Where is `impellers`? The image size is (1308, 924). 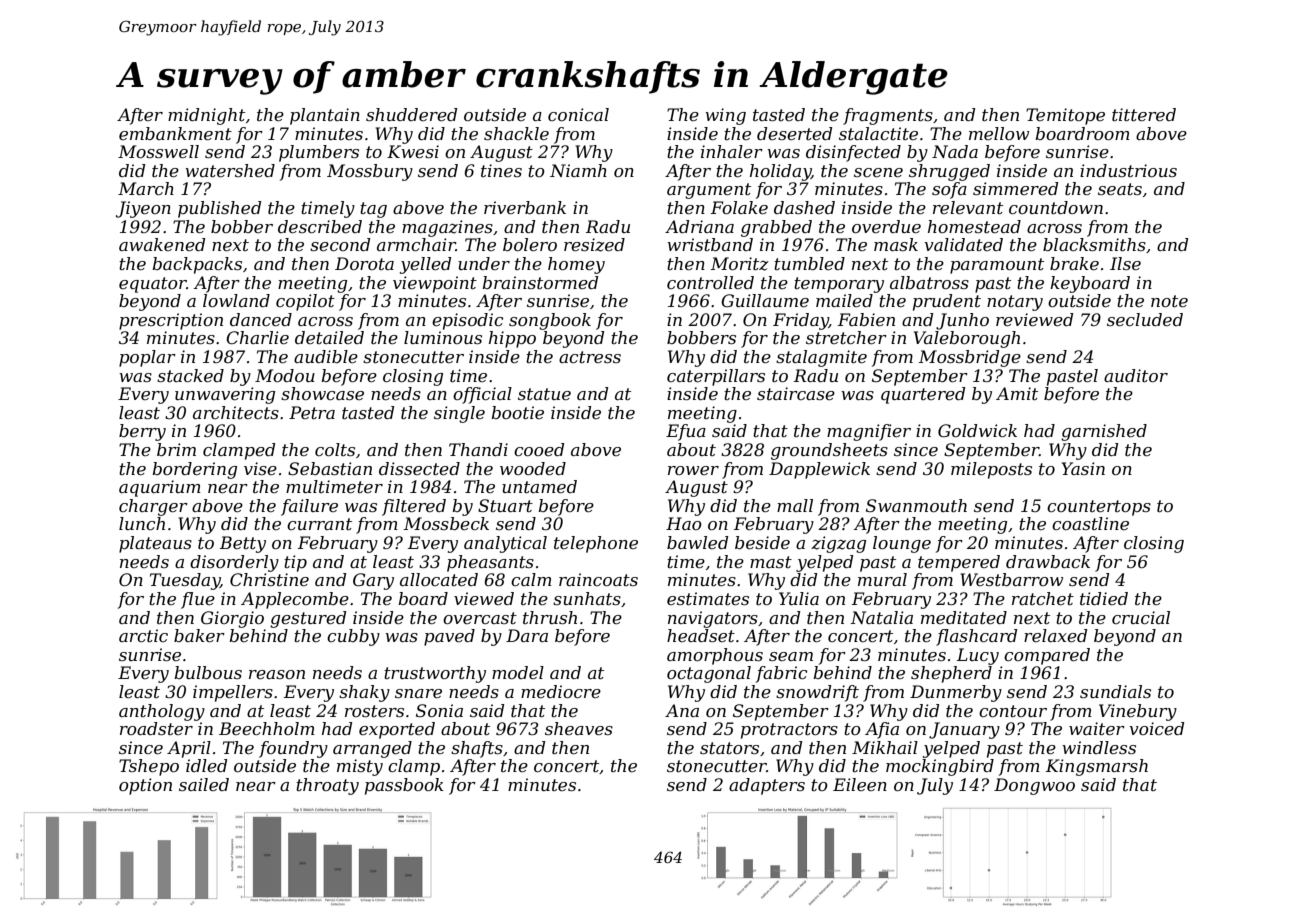
impellers is located at coordinates (233, 693).
